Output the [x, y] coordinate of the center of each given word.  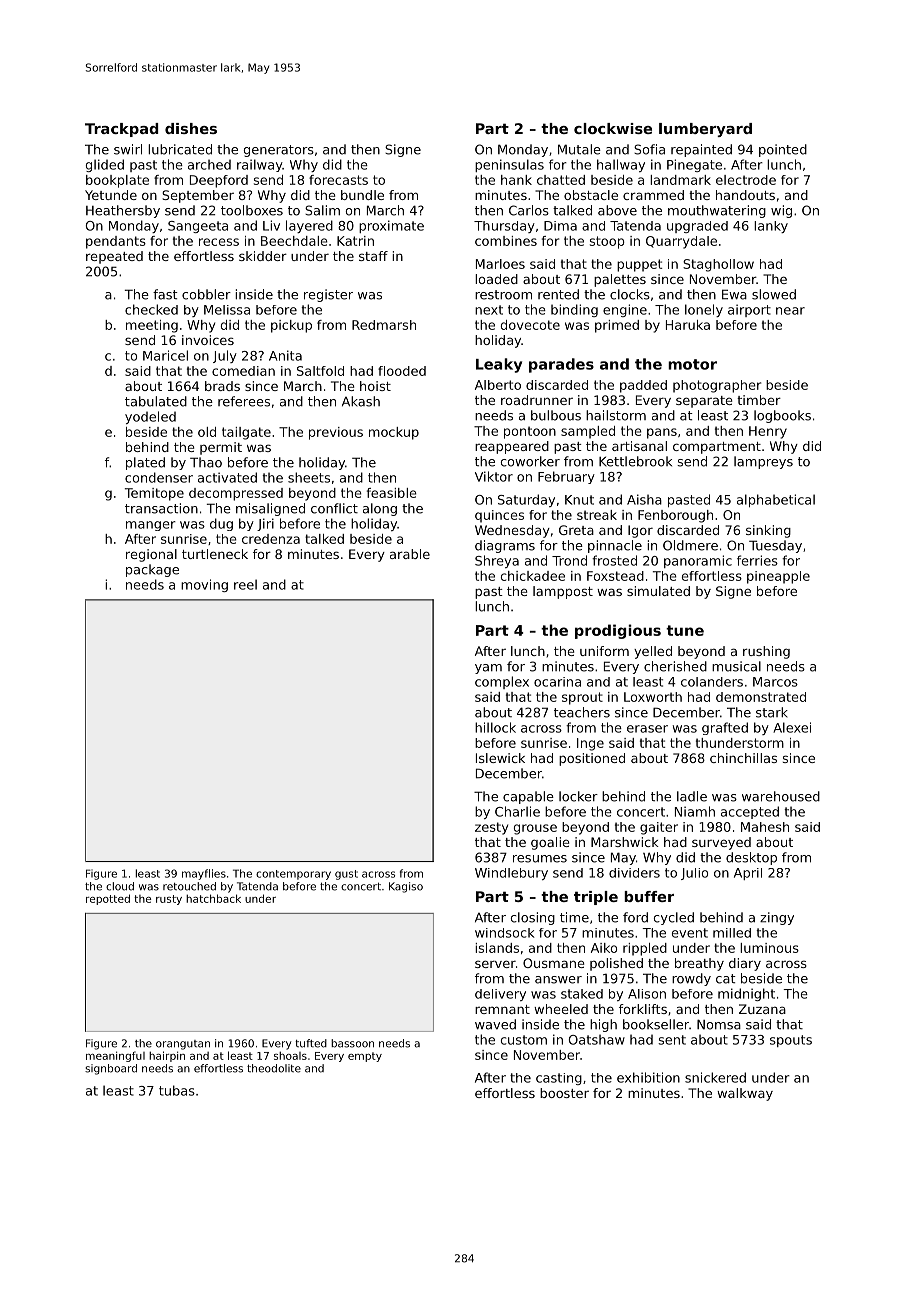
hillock [495, 727]
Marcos [775, 682]
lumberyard [705, 130]
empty [365, 1057]
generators [279, 151]
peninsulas [509, 165]
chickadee [533, 576]
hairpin [167, 1056]
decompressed [236, 494]
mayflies [204, 874]
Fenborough [675, 516]
